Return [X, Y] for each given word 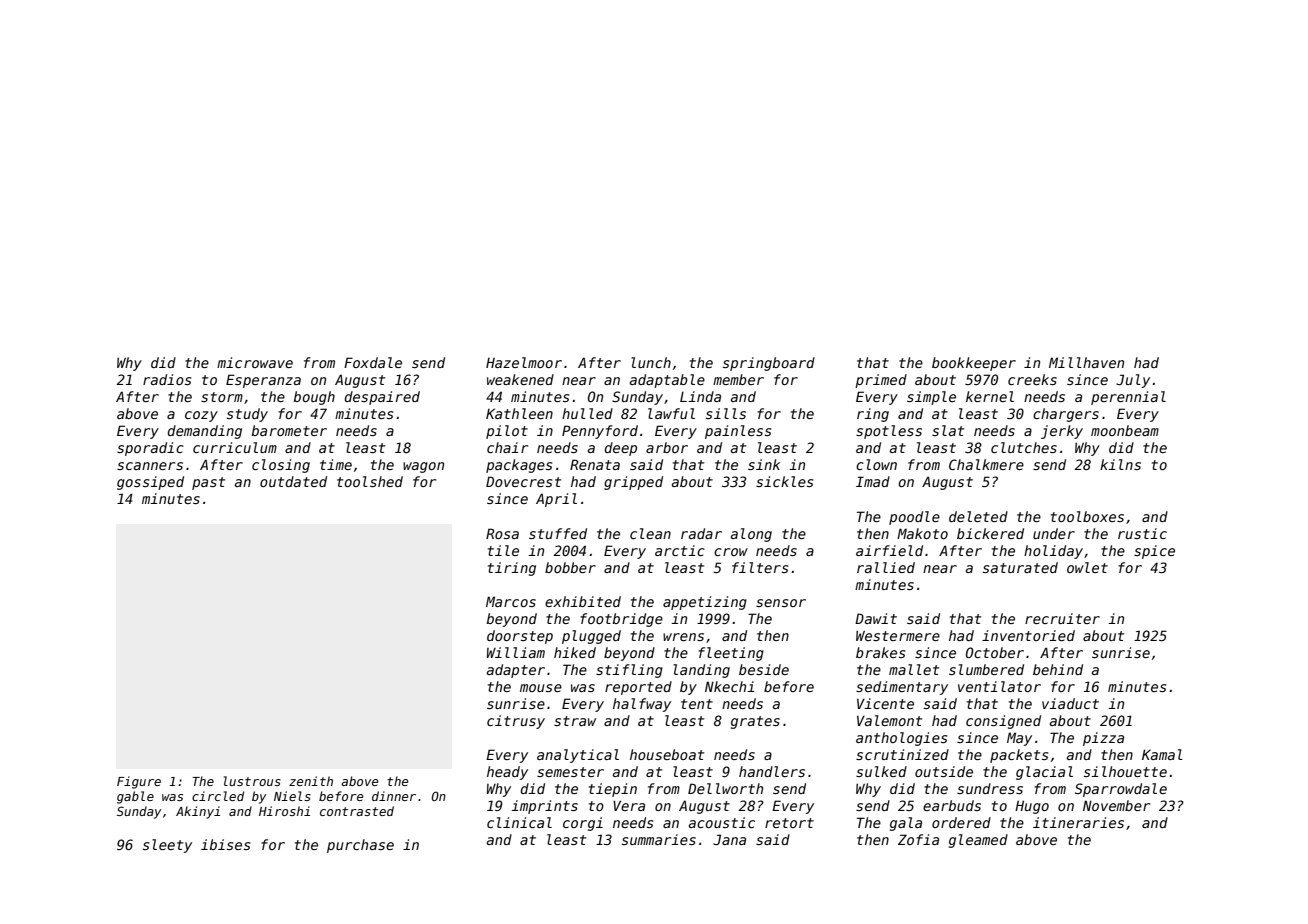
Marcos [511, 601]
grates [755, 722]
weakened [520, 379]
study [247, 415]
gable [135, 797]
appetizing [705, 603]
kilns [1120, 464]
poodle [914, 518]
